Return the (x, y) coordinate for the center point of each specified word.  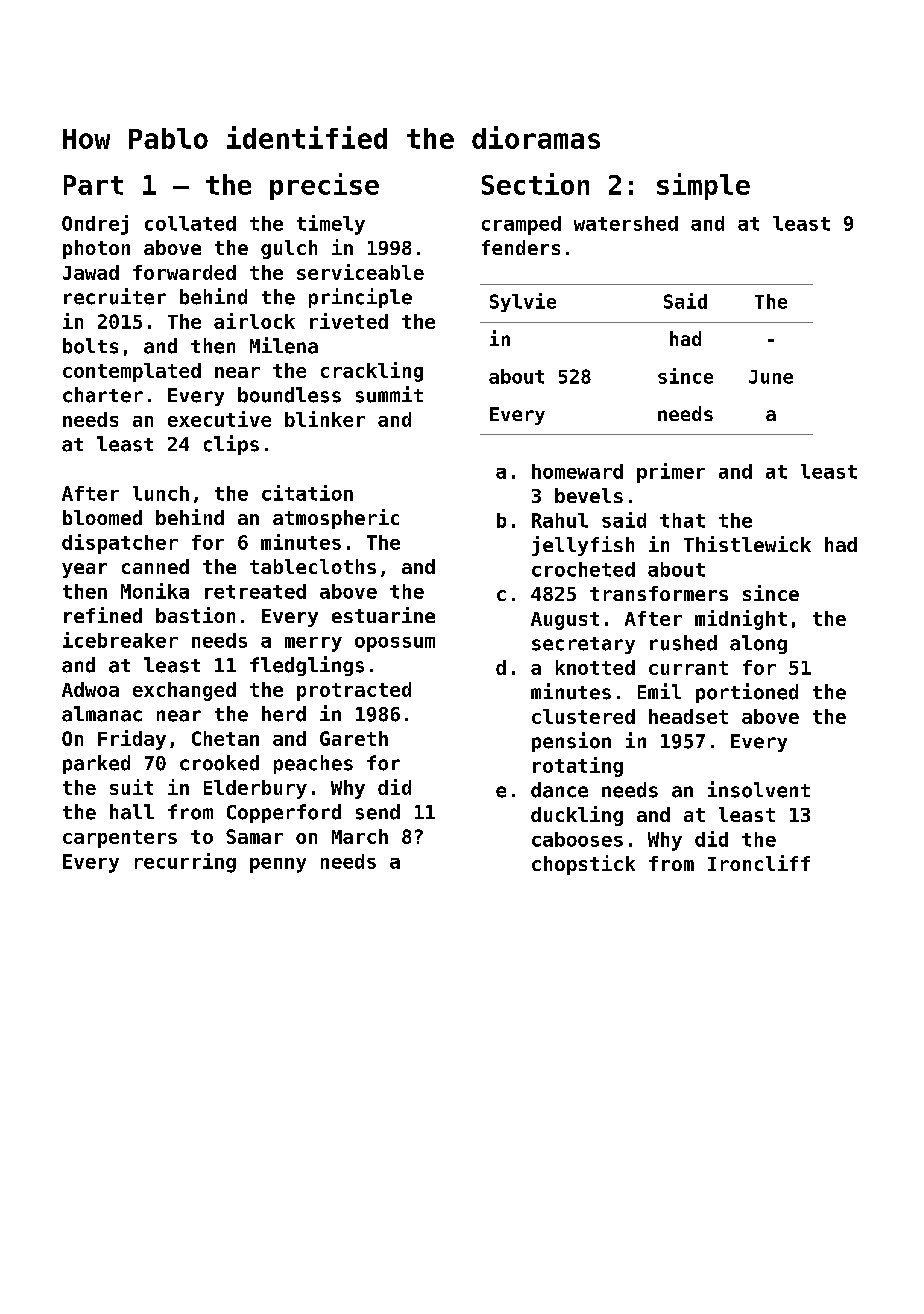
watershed (626, 223)
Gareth (354, 738)
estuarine (383, 615)
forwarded (184, 272)
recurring (185, 863)
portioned (747, 693)
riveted (349, 321)
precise (324, 186)
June (771, 377)
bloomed (102, 517)
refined (103, 615)
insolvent (759, 789)
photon (96, 249)
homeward (577, 471)
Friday (132, 740)
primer (671, 473)
